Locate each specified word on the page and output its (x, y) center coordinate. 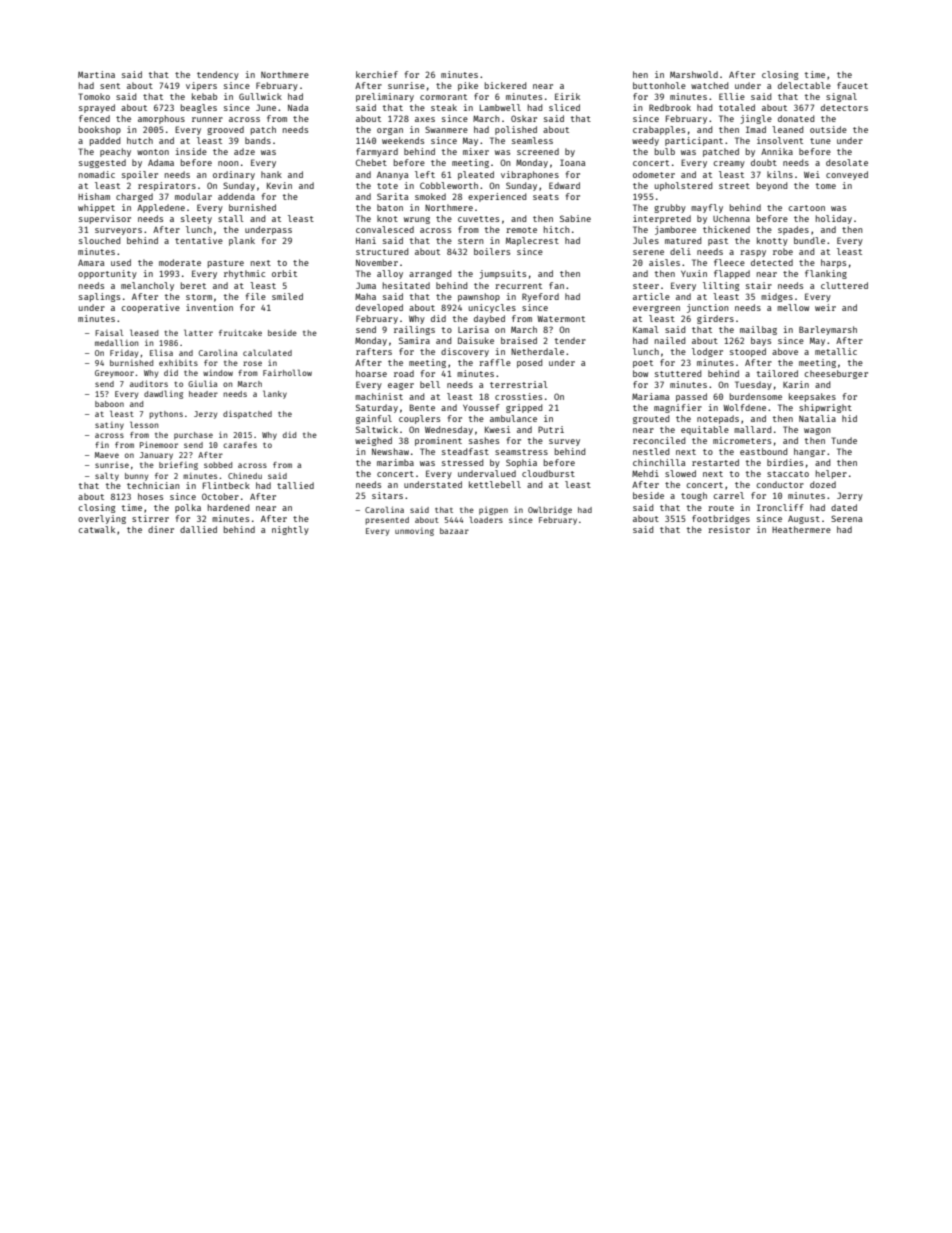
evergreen (656, 309)
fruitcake (240, 332)
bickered (505, 85)
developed (379, 308)
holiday (834, 219)
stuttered (678, 373)
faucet (852, 85)
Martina (96, 74)
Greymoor (114, 374)
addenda (236, 196)
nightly (290, 530)
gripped (524, 408)
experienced (497, 197)
